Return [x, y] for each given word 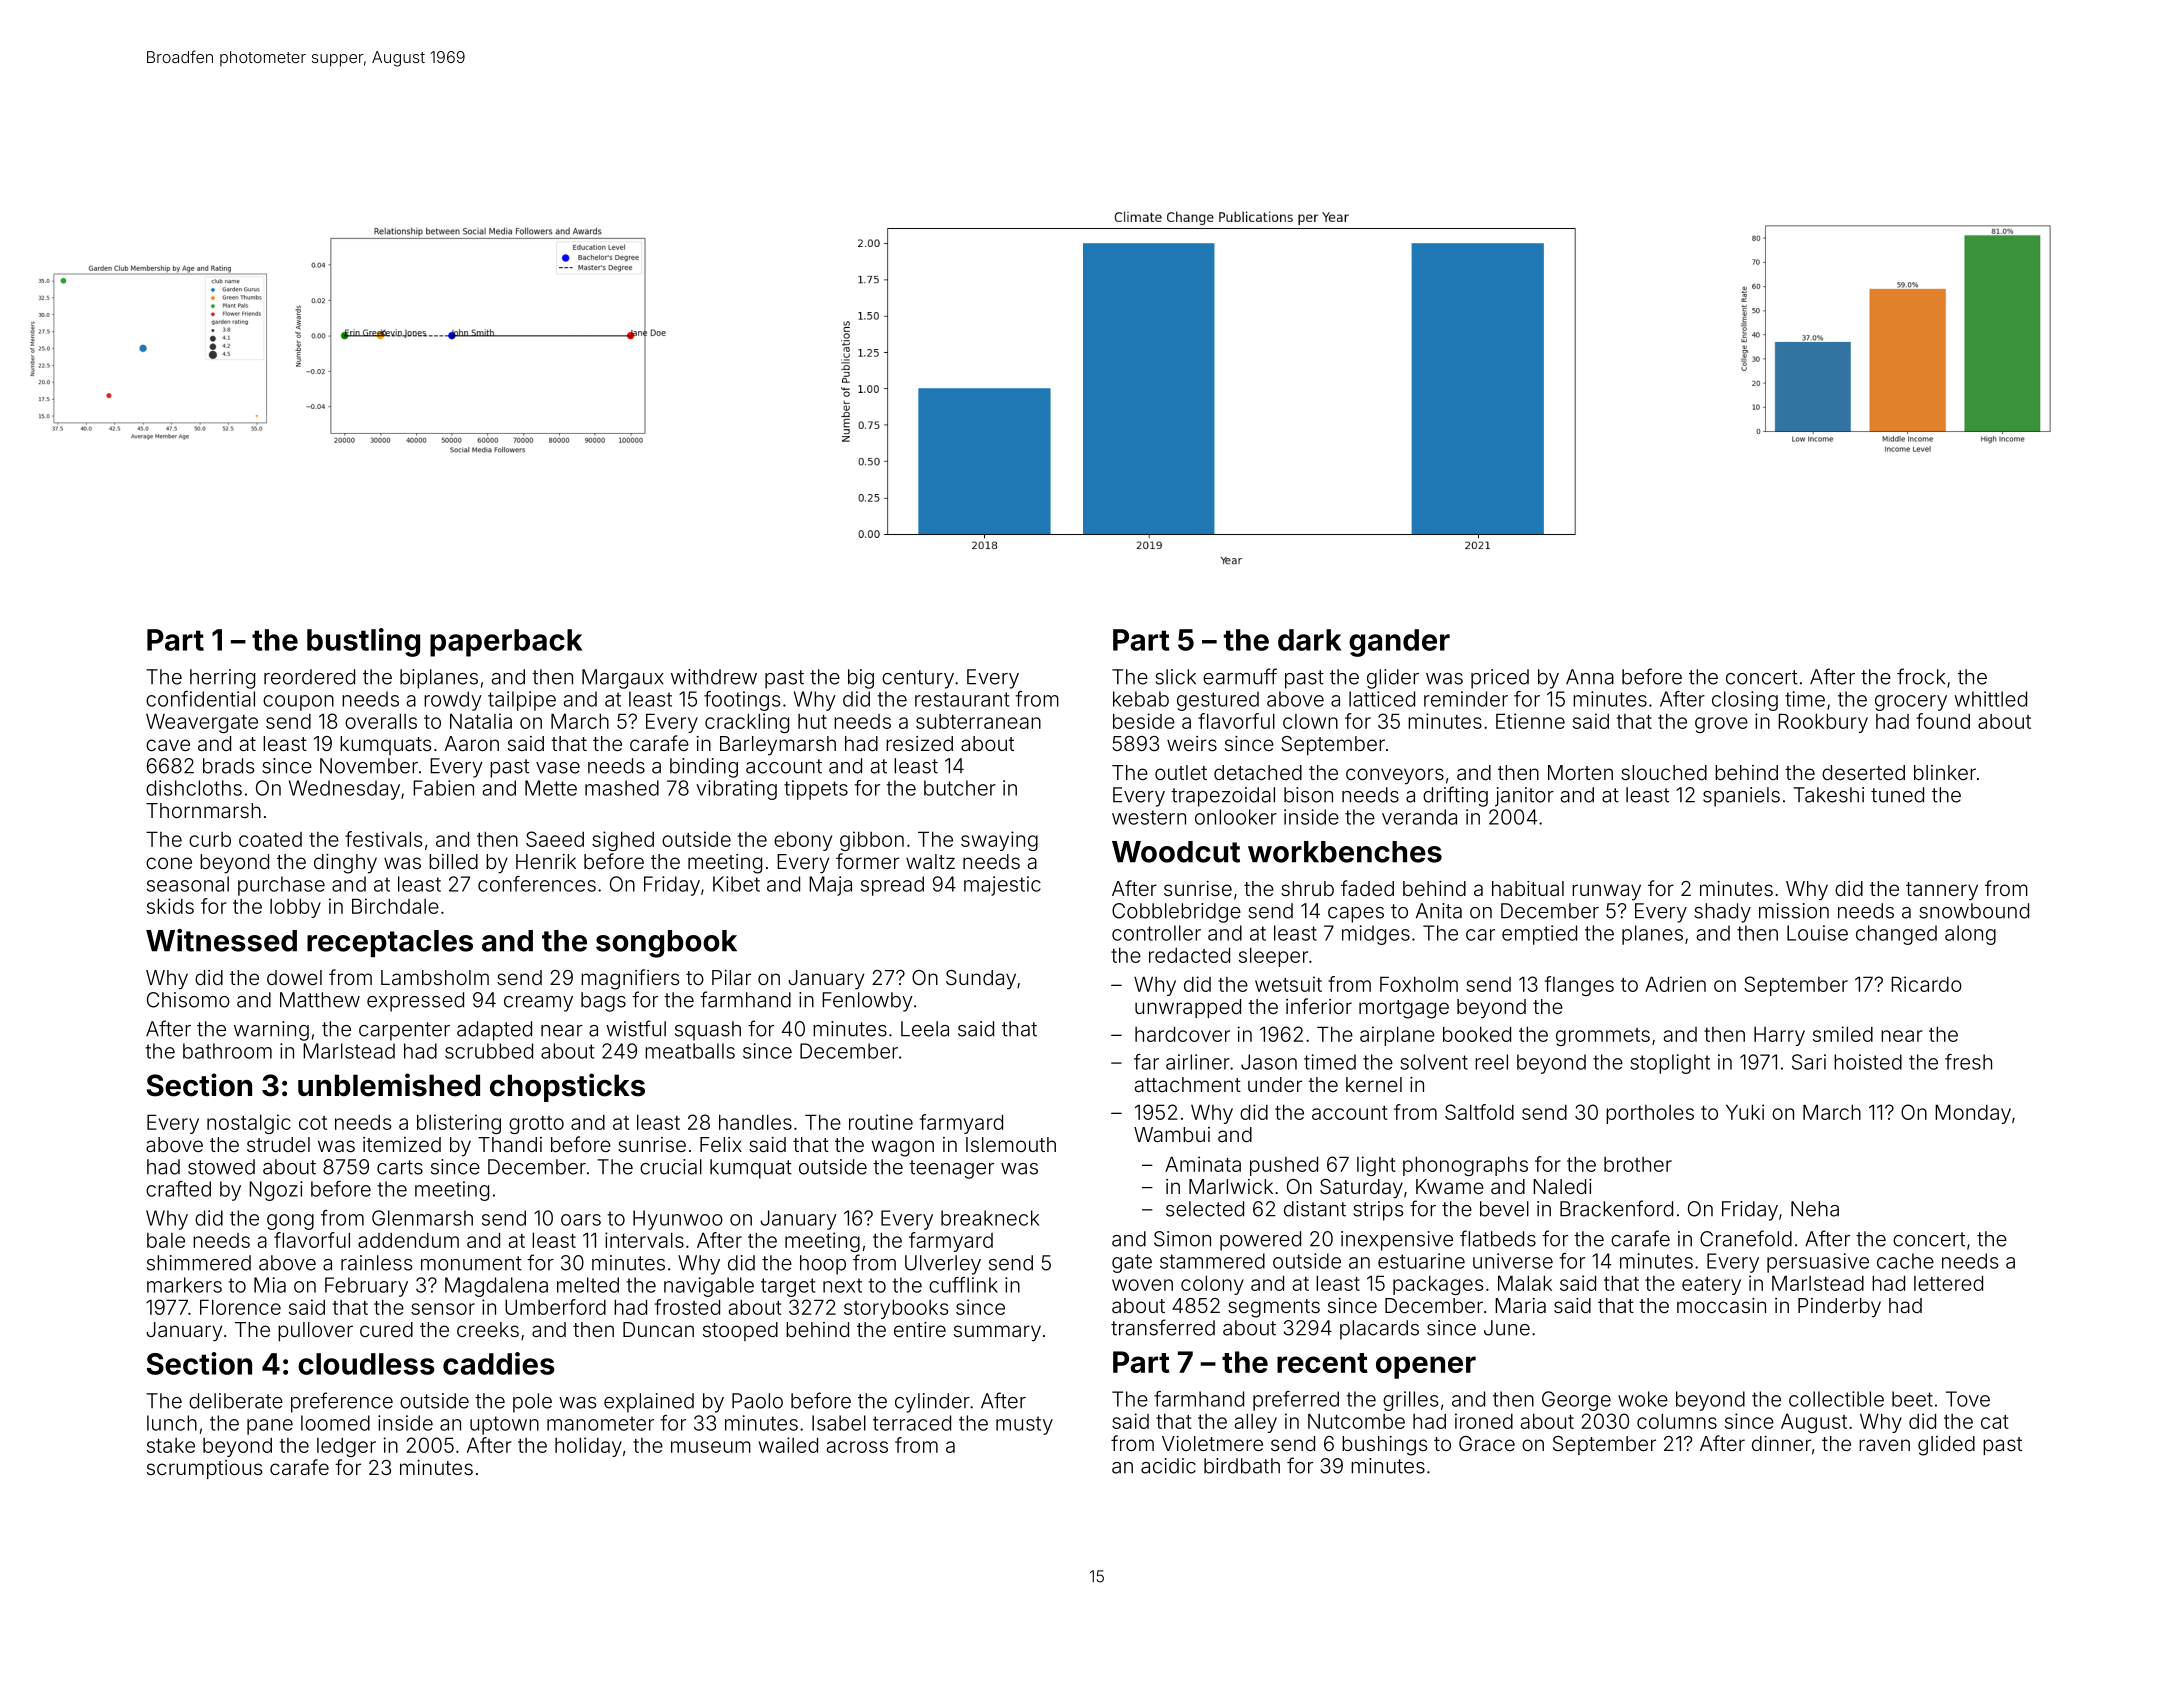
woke [1643, 1399]
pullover [315, 1331]
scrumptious [204, 1469]
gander [1399, 643]
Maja [830, 886]
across [857, 1447]
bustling [363, 642]
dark [1309, 640]
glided [1946, 1446]
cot [313, 1123]
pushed [1284, 1166]
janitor [1524, 797]
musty [1024, 1425]
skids [170, 906]
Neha [1815, 1209]
